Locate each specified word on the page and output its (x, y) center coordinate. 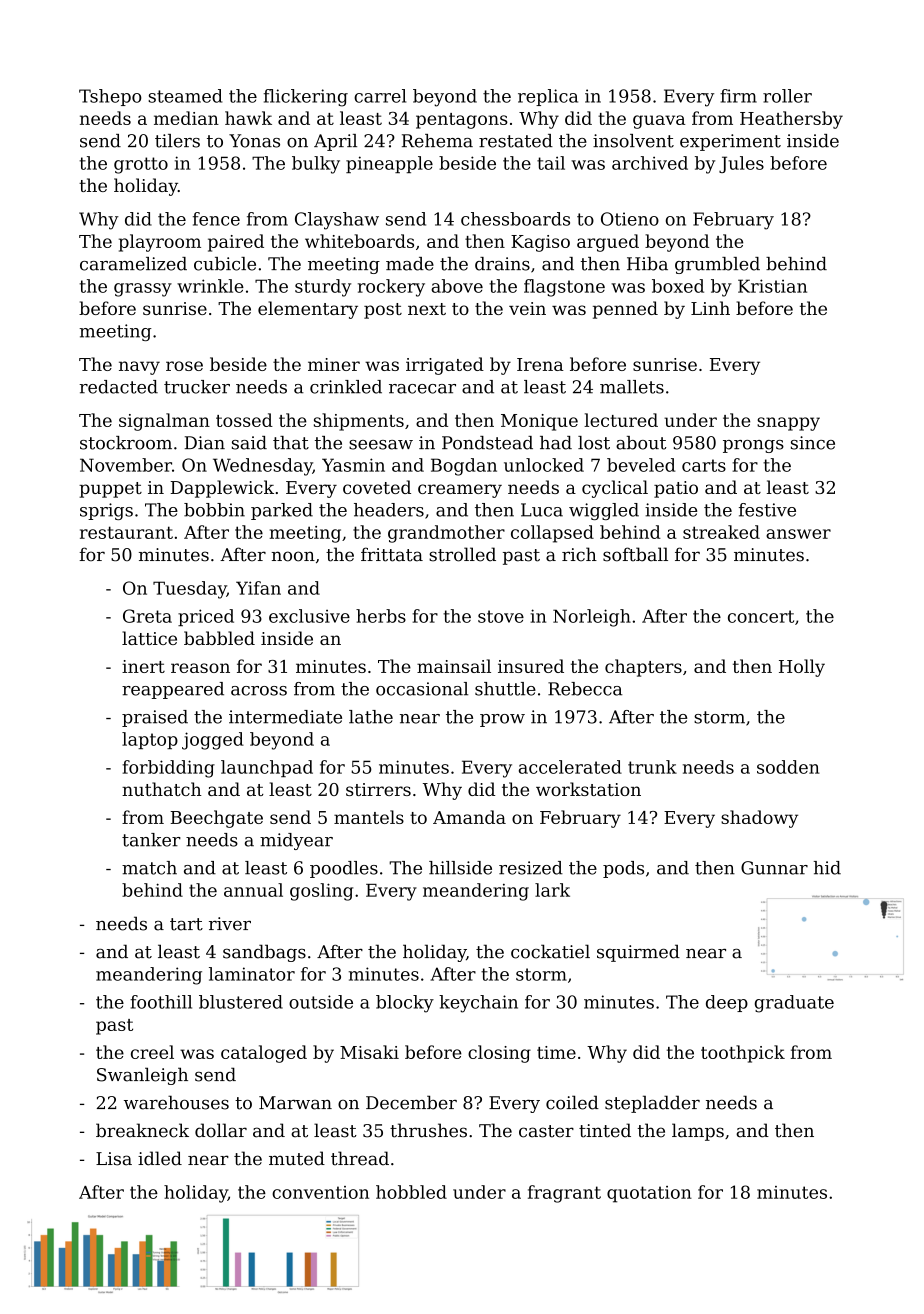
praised (155, 718)
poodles (344, 869)
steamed (185, 96)
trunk (652, 767)
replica (548, 97)
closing (499, 1054)
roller (787, 96)
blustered (241, 1002)
